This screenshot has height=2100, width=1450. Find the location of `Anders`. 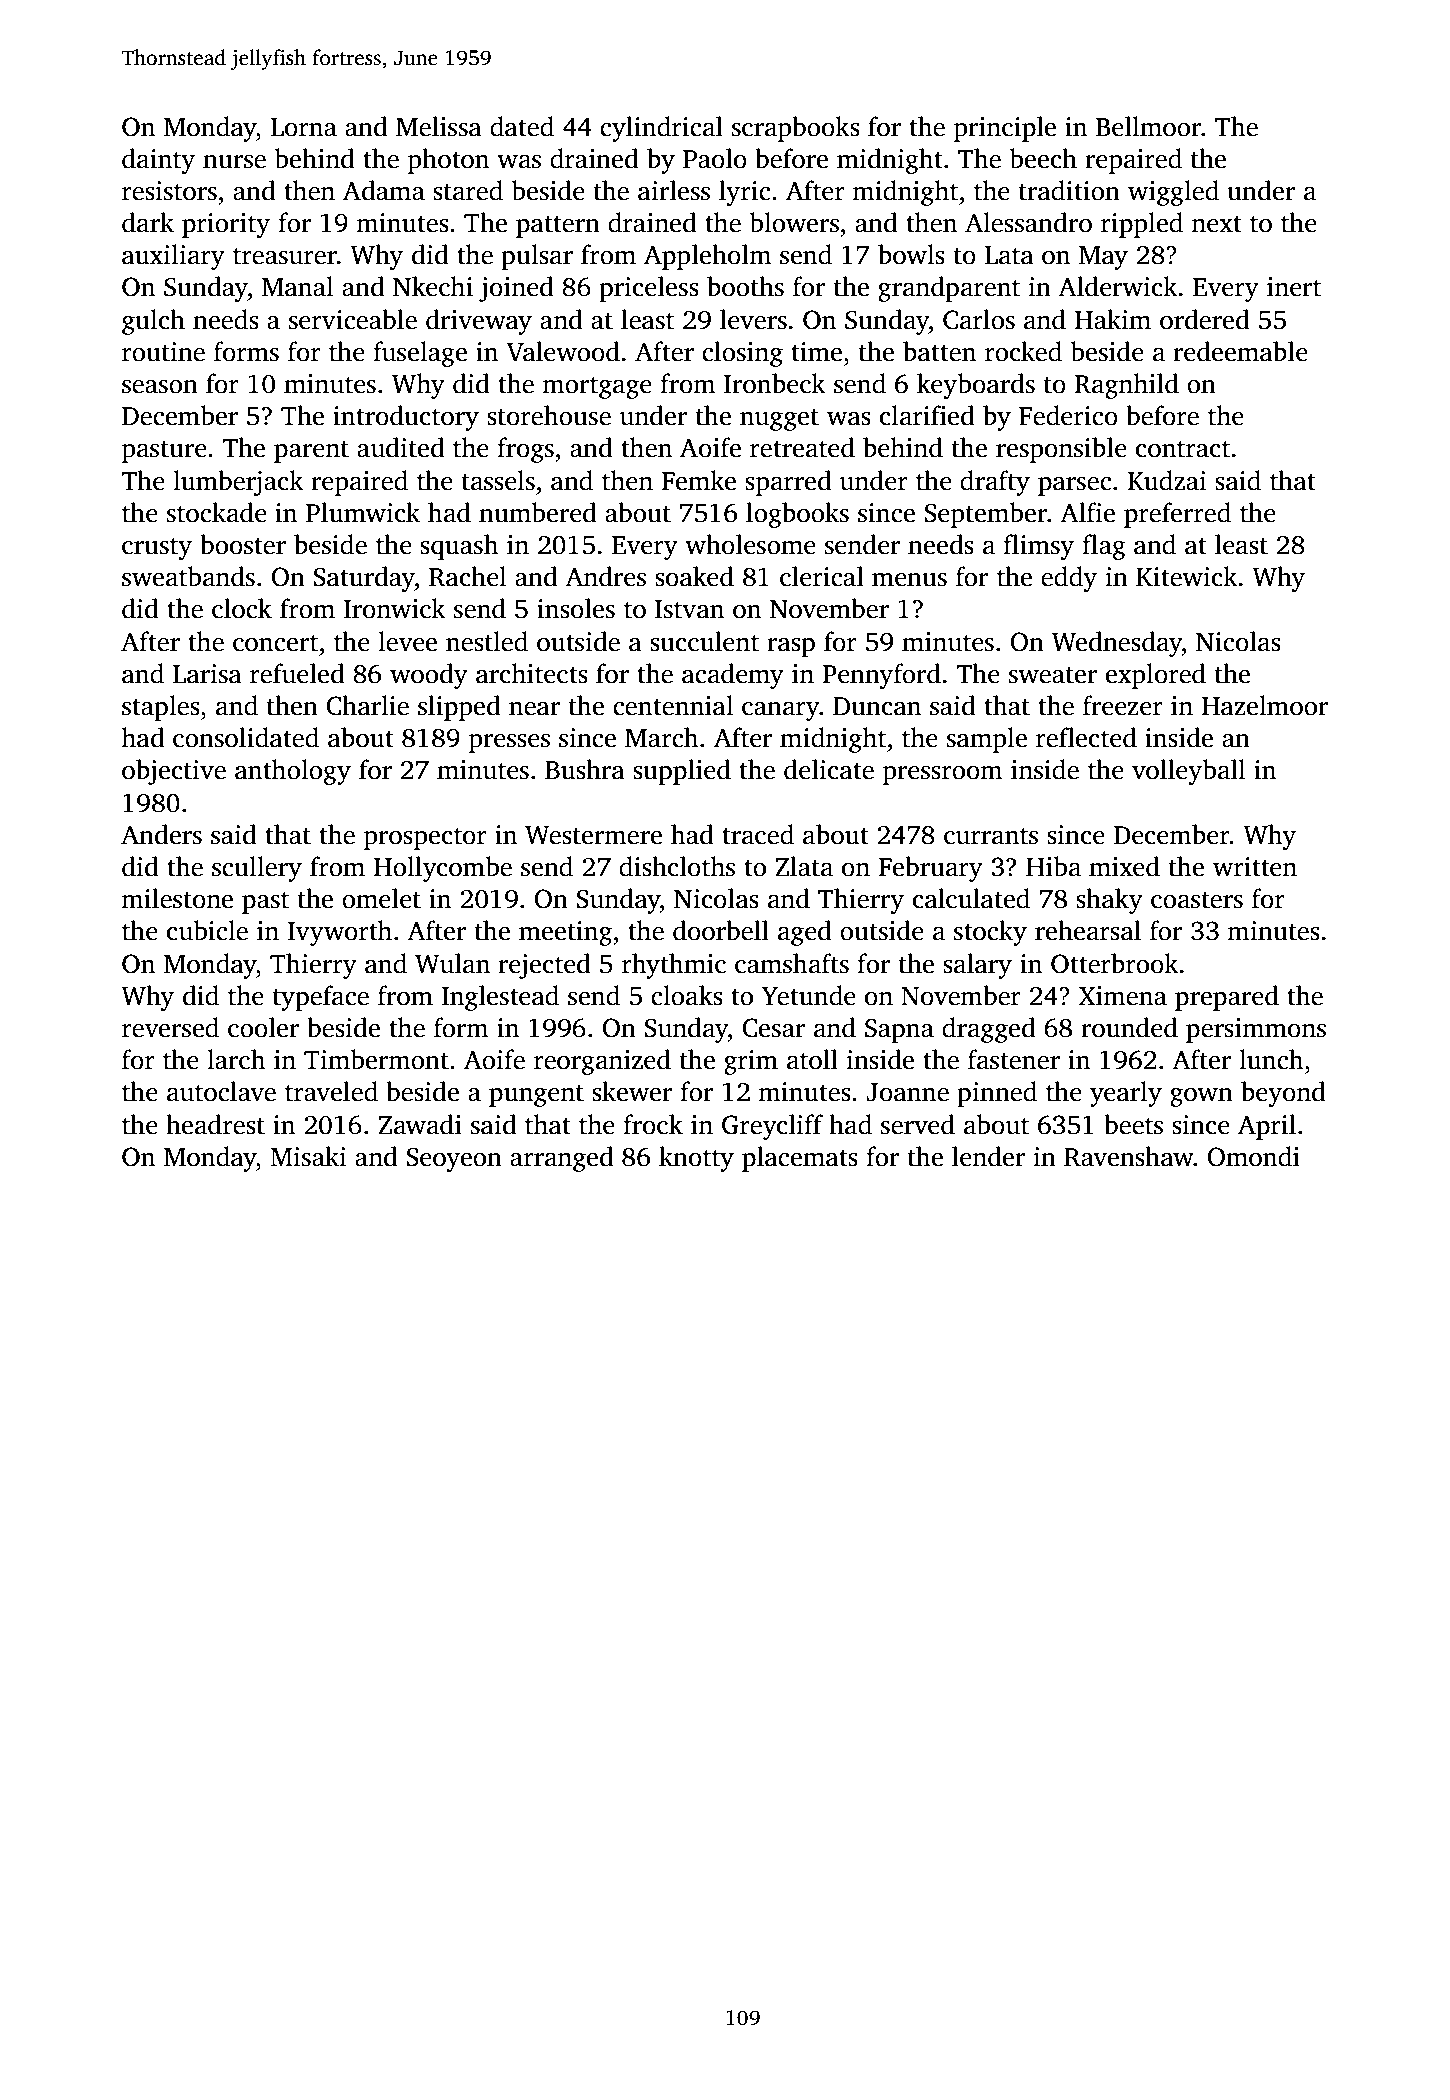

Anders is located at coordinates (161, 834).
